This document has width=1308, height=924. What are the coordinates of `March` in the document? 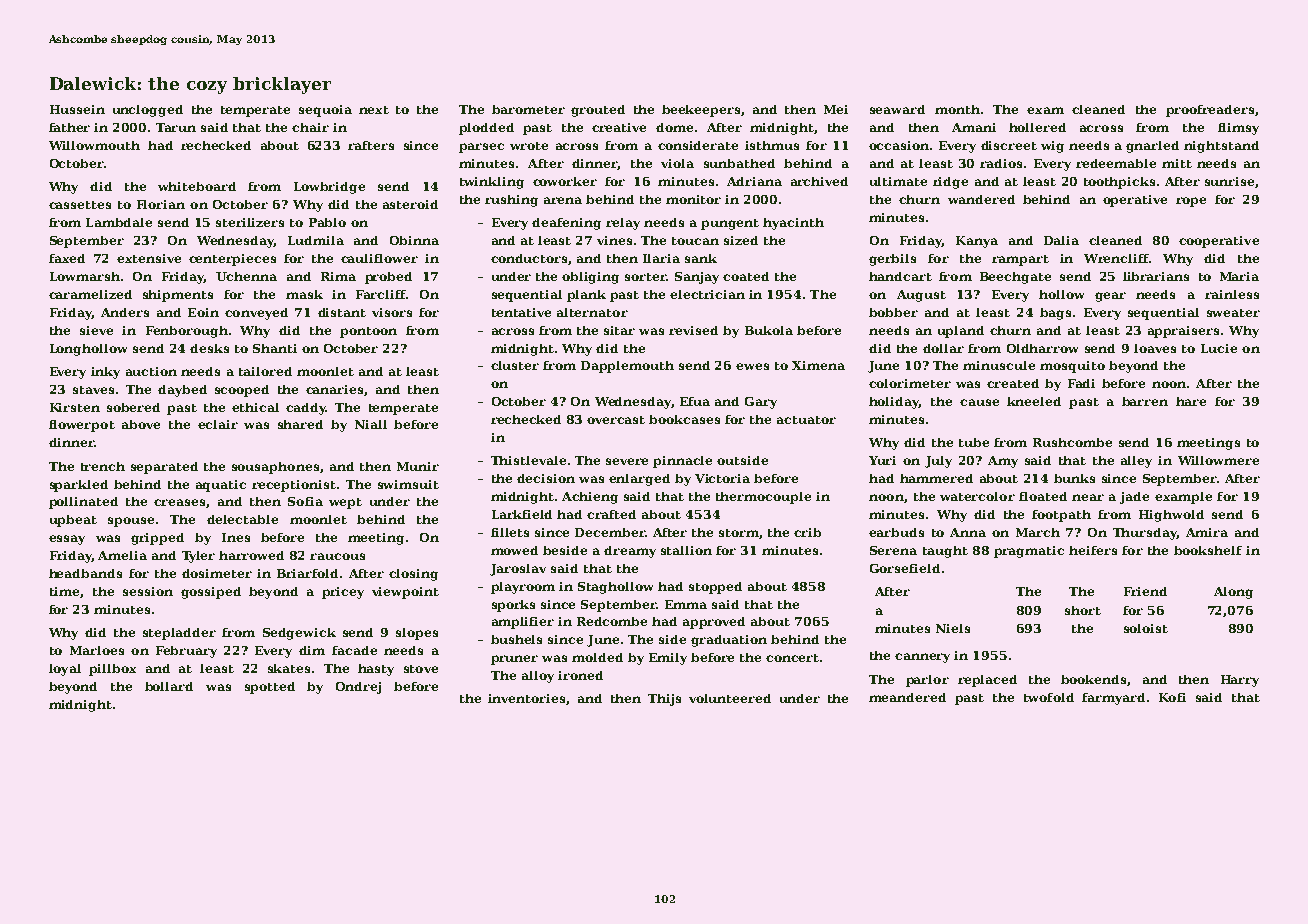 It's located at (1038, 532).
